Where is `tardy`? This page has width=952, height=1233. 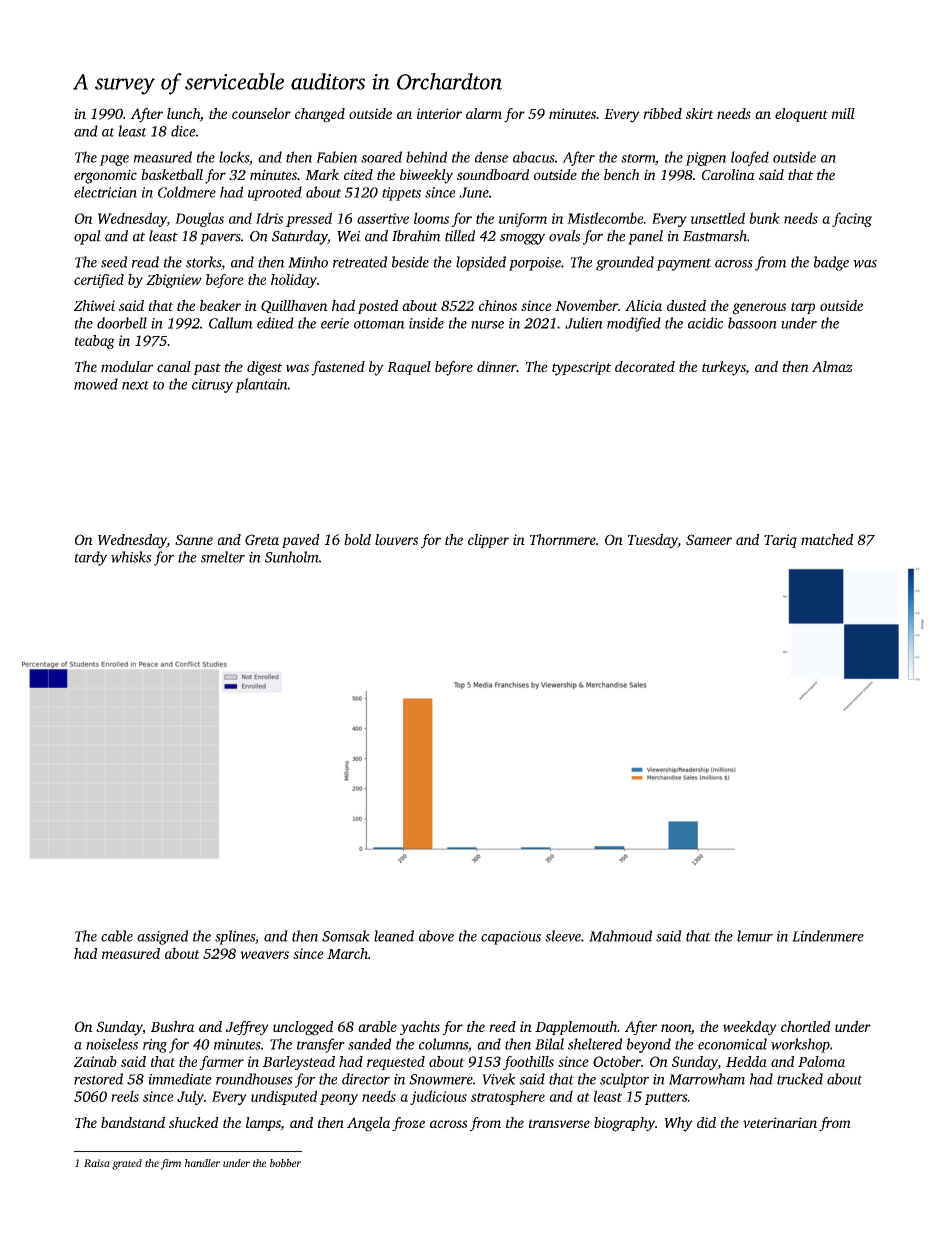 tardy is located at coordinates (91, 558).
